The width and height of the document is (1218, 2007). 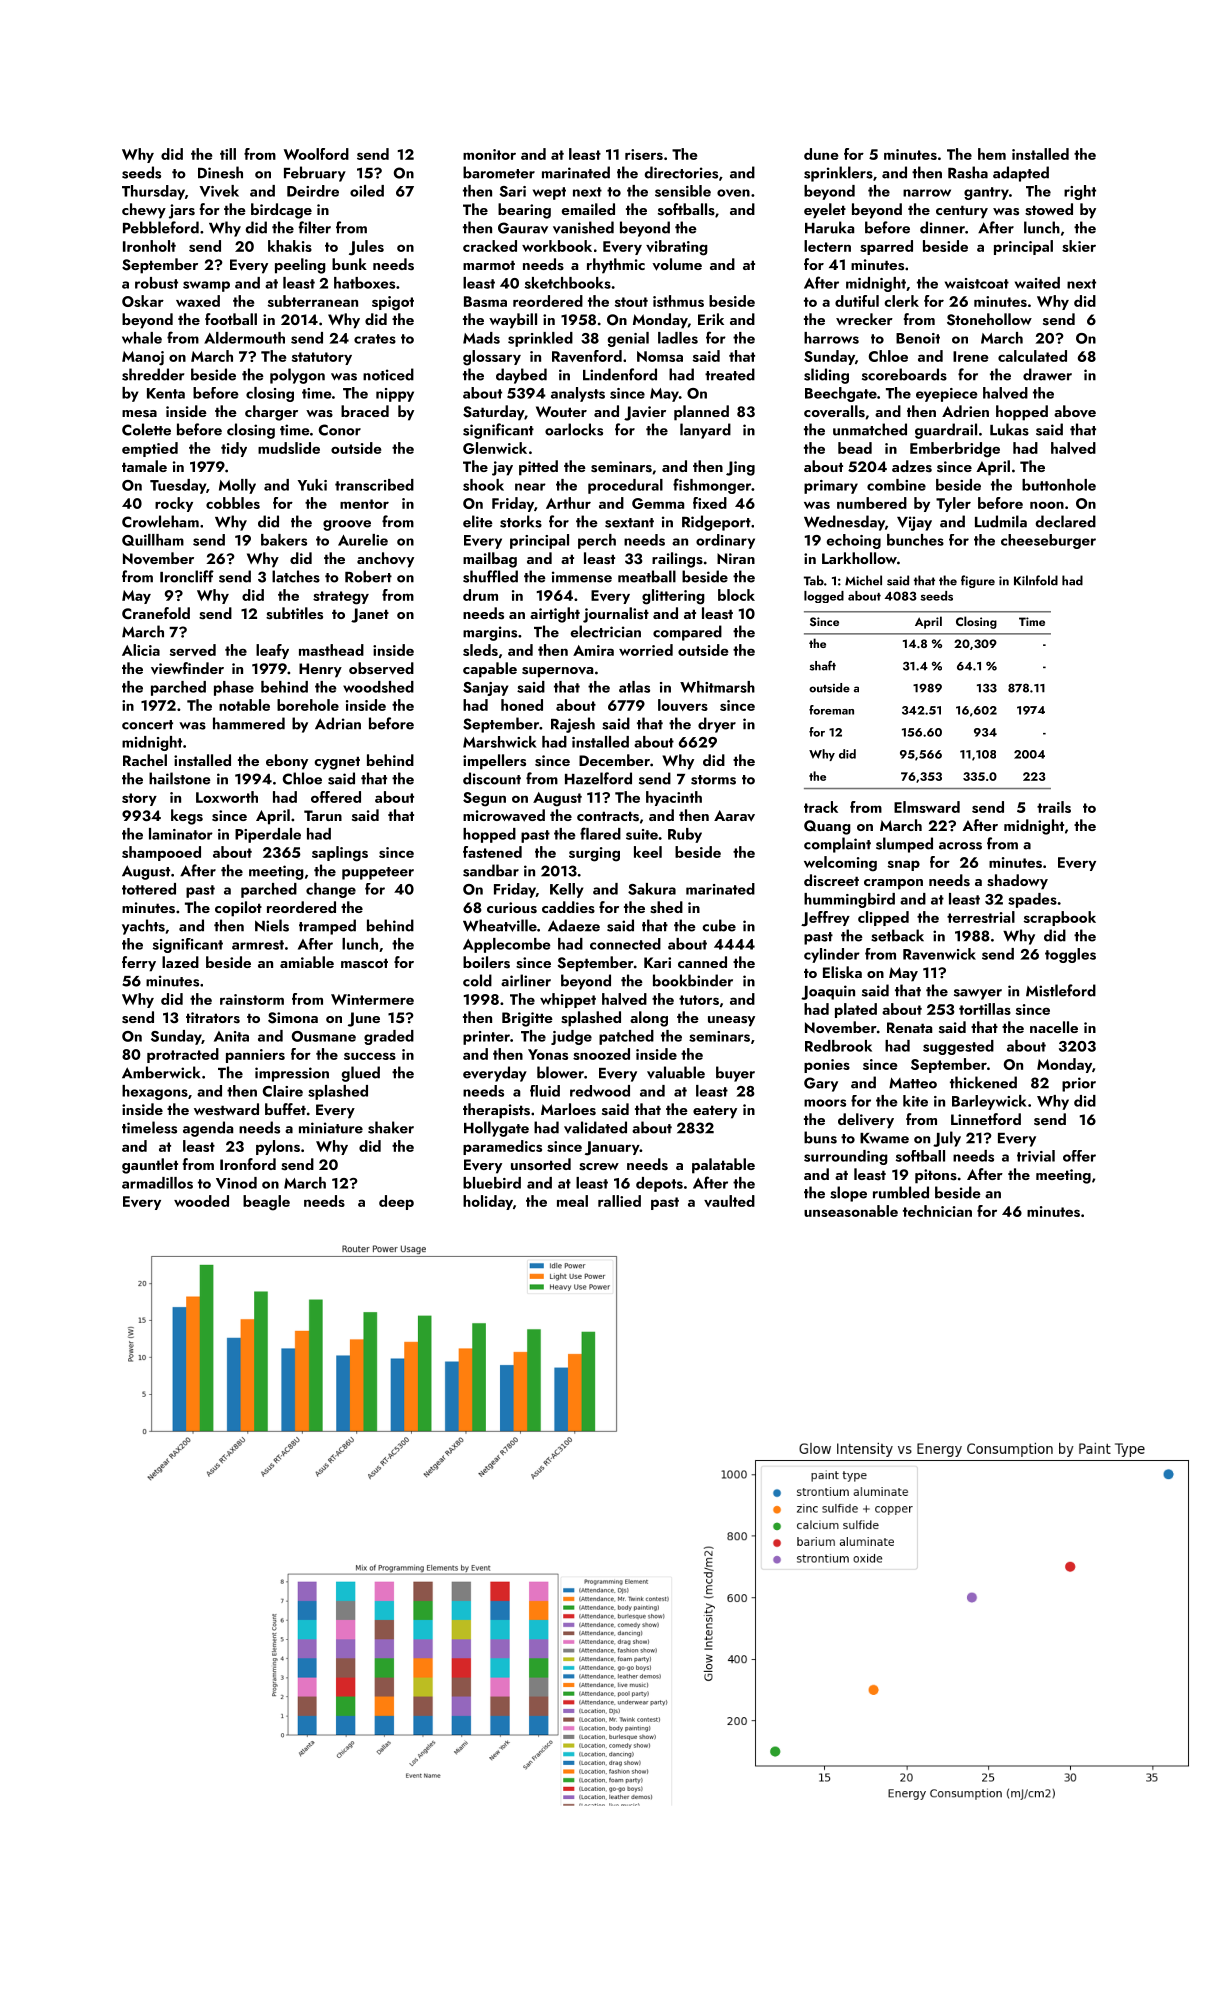 What do you see at coordinates (347, 525) in the document?
I see `groove` at bounding box center [347, 525].
